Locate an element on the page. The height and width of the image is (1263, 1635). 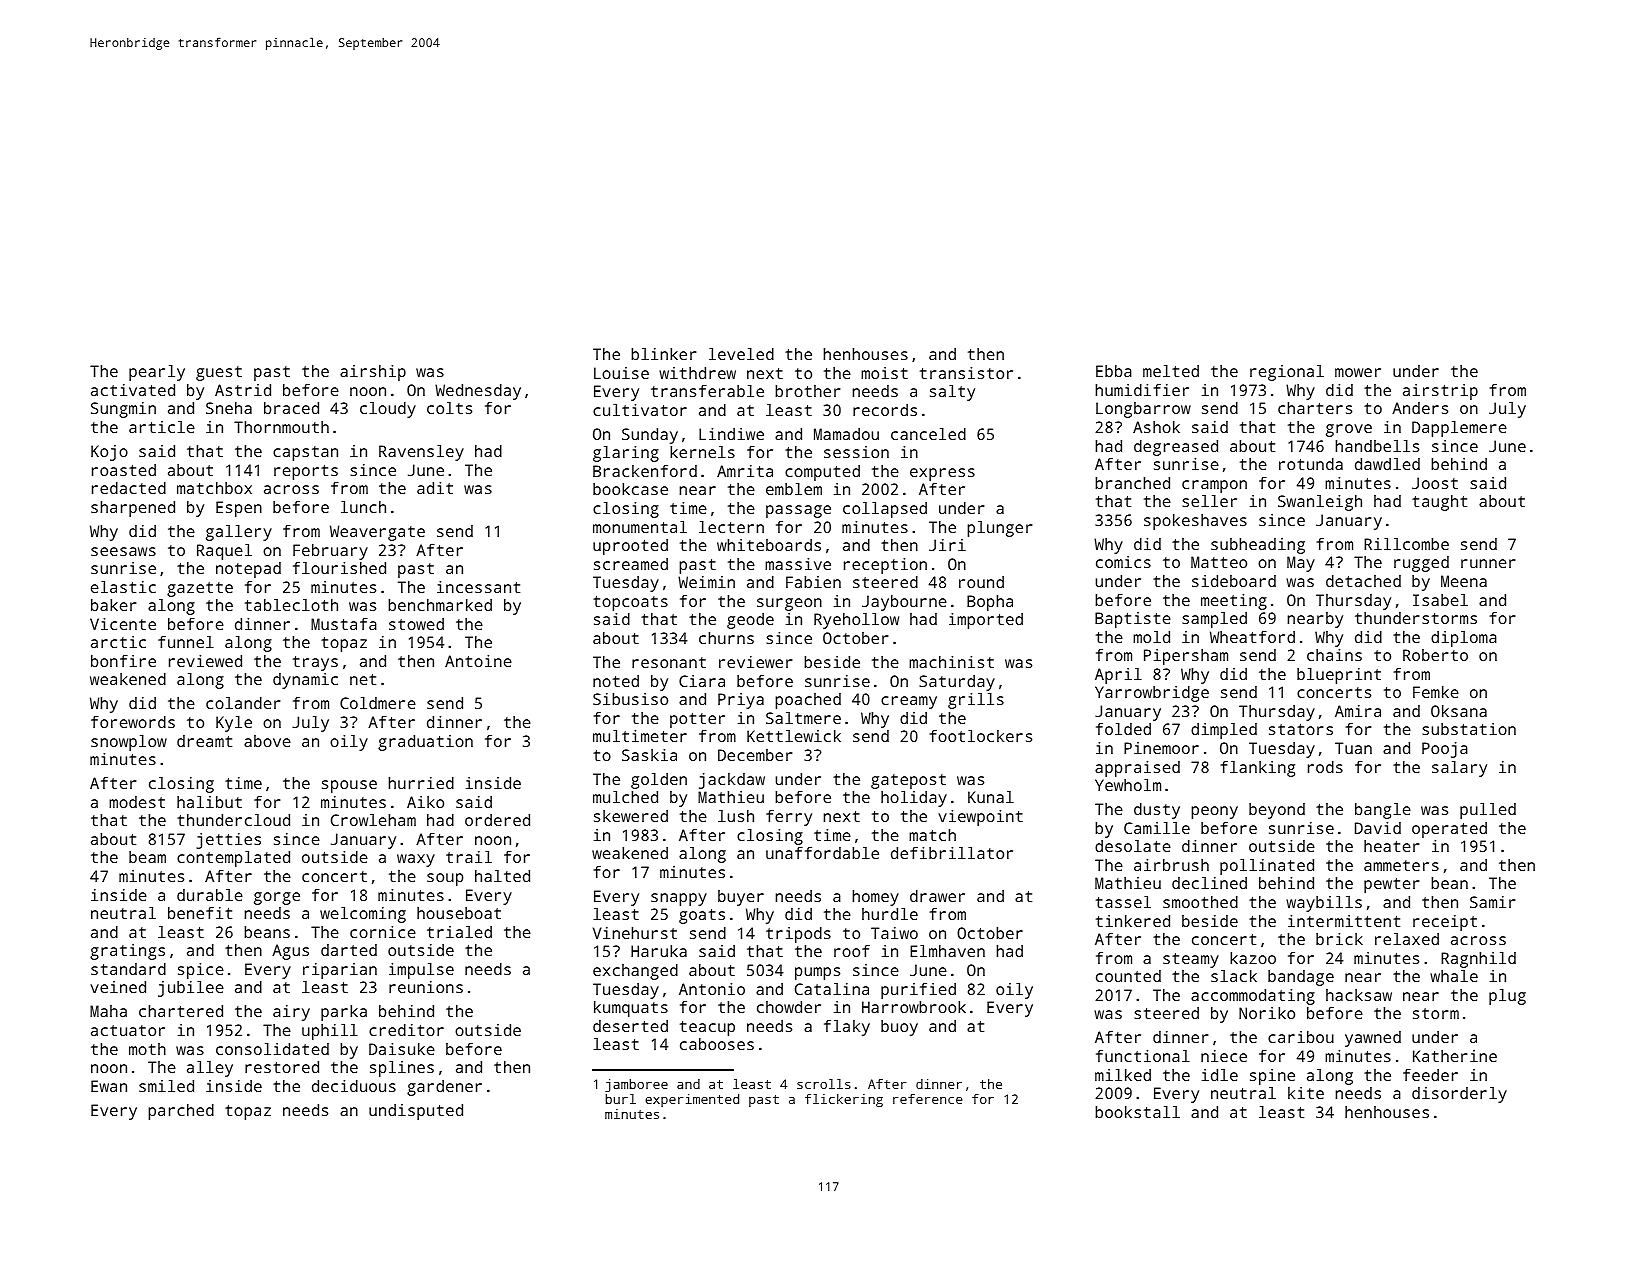
Catalina is located at coordinates (832, 989).
